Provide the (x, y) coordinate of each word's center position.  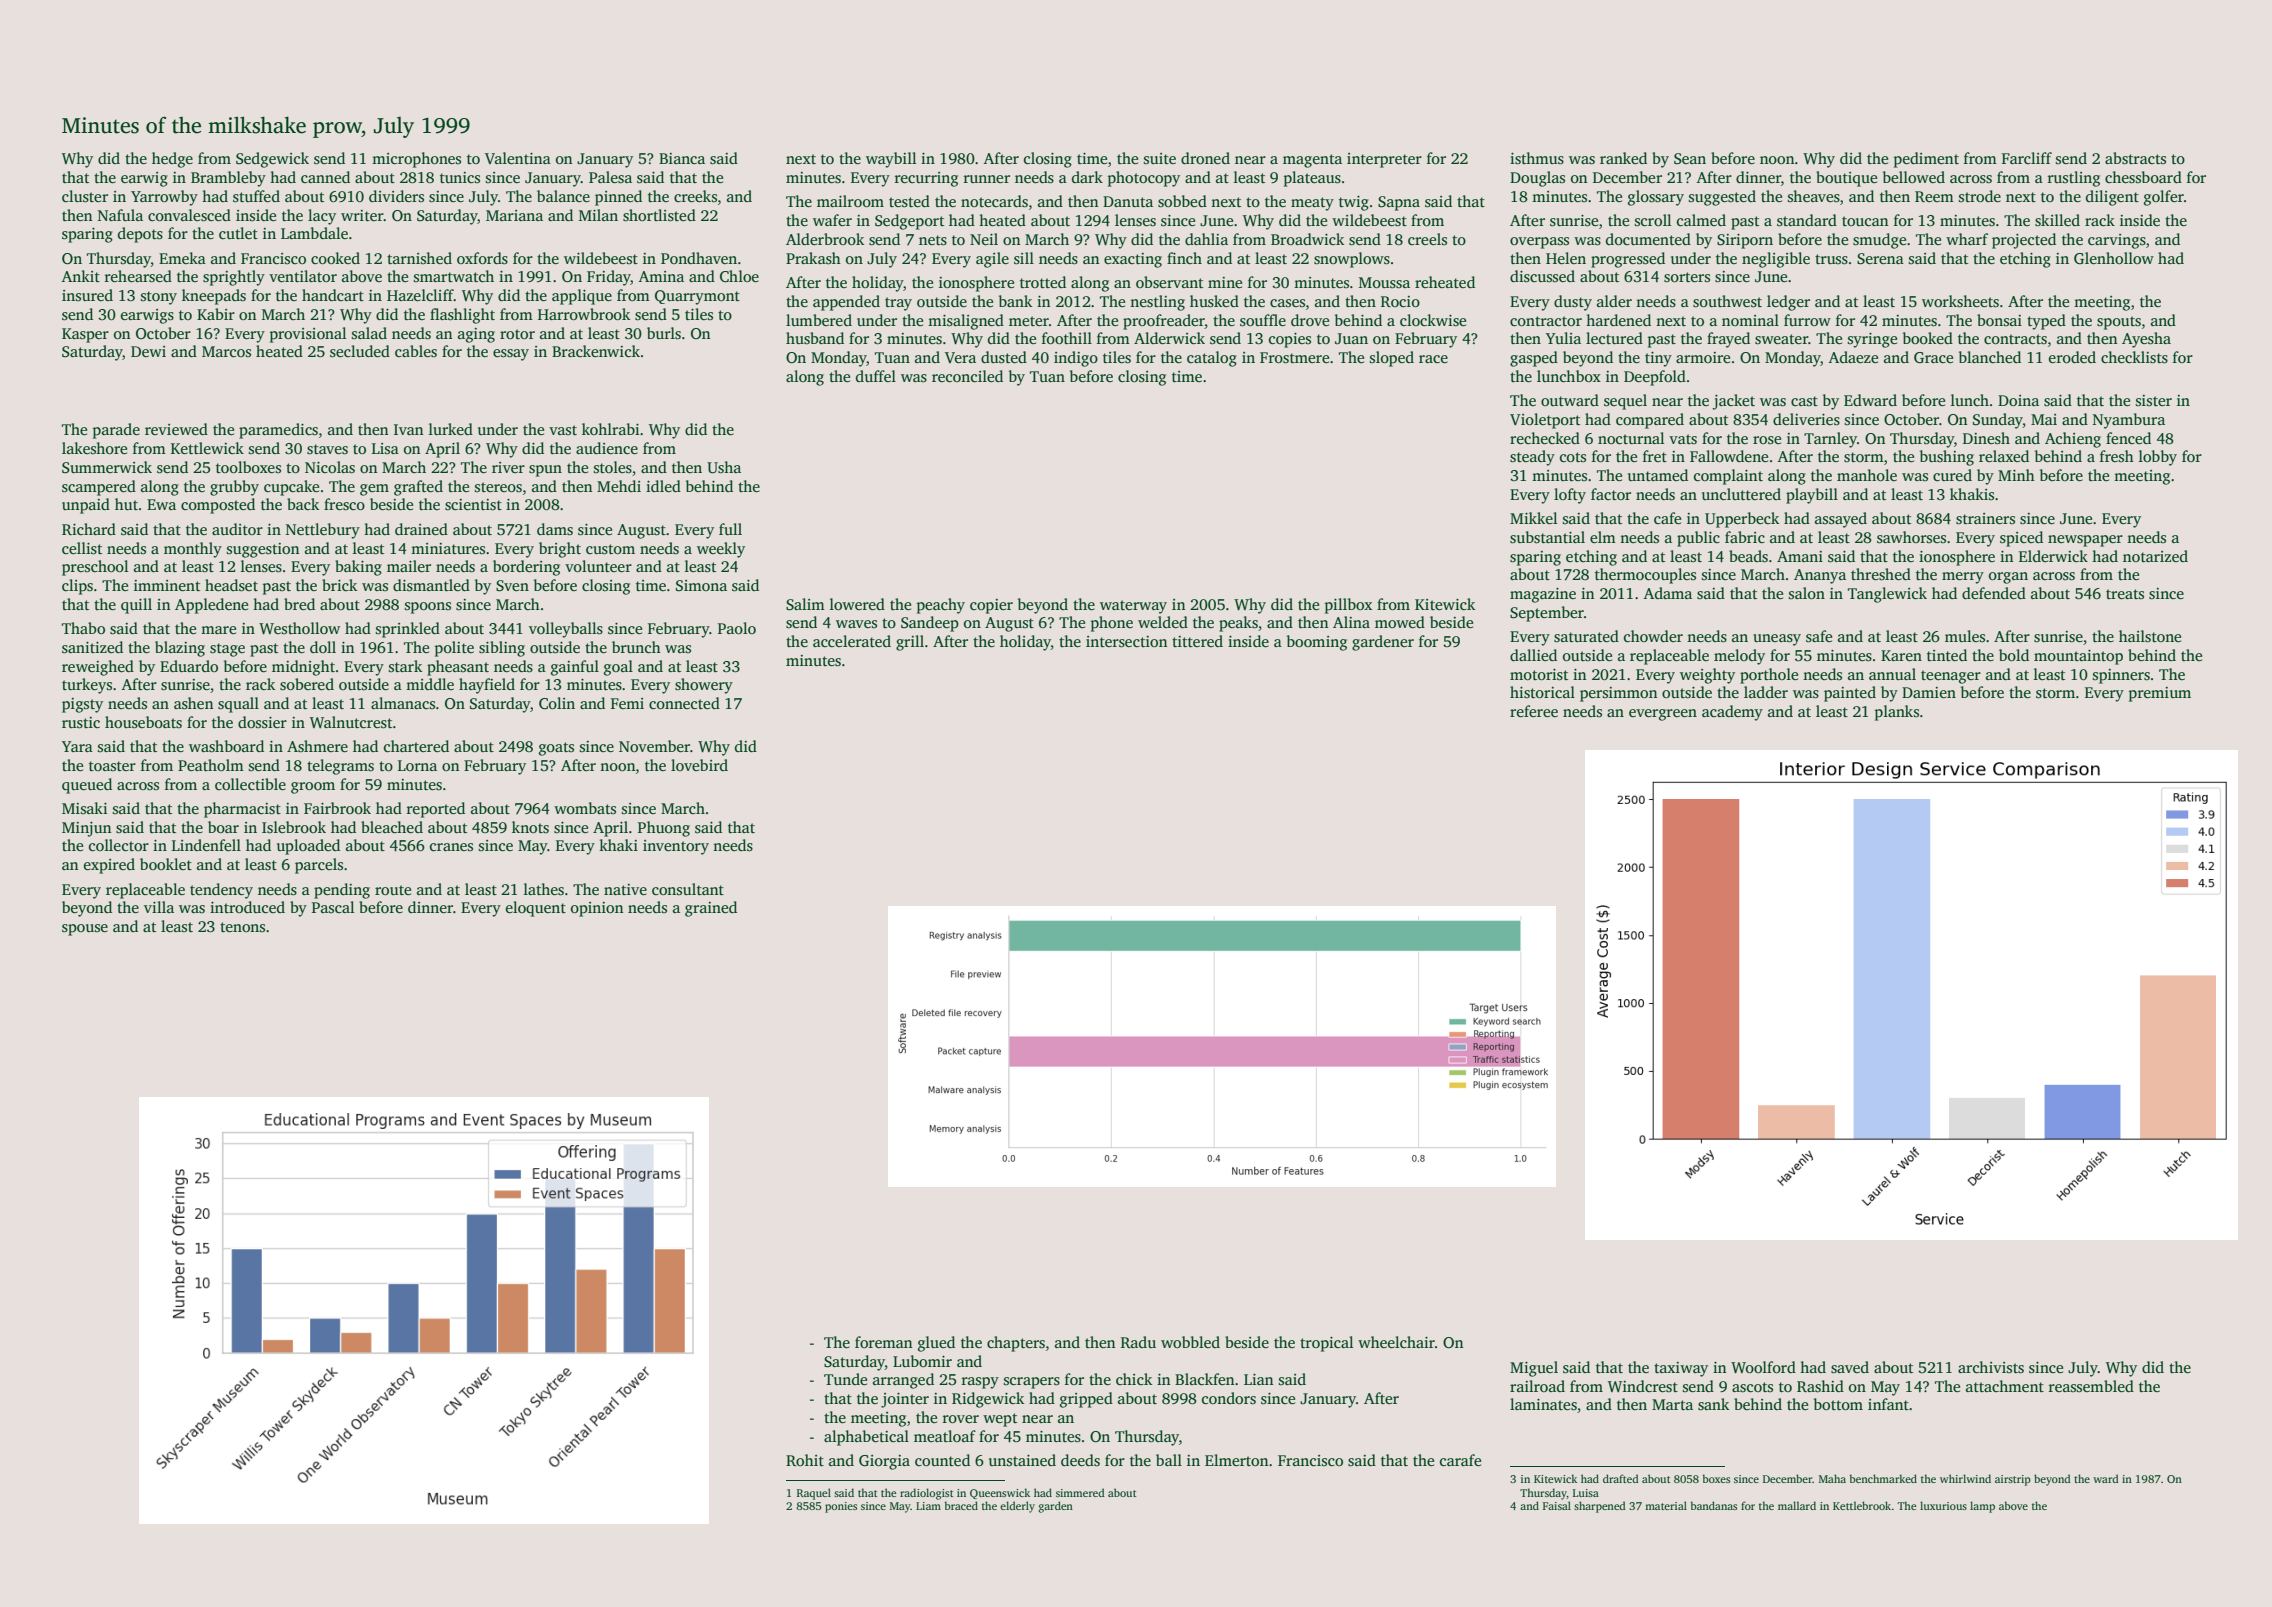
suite (1160, 158)
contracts (2015, 339)
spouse (85, 930)
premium (2160, 694)
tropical (1326, 1344)
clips (77, 587)
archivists (1991, 1367)
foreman (884, 1342)
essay (511, 355)
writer (362, 215)
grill (910, 643)
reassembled (2091, 1386)
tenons (242, 927)
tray (898, 304)
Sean (1690, 159)
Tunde (845, 1379)
